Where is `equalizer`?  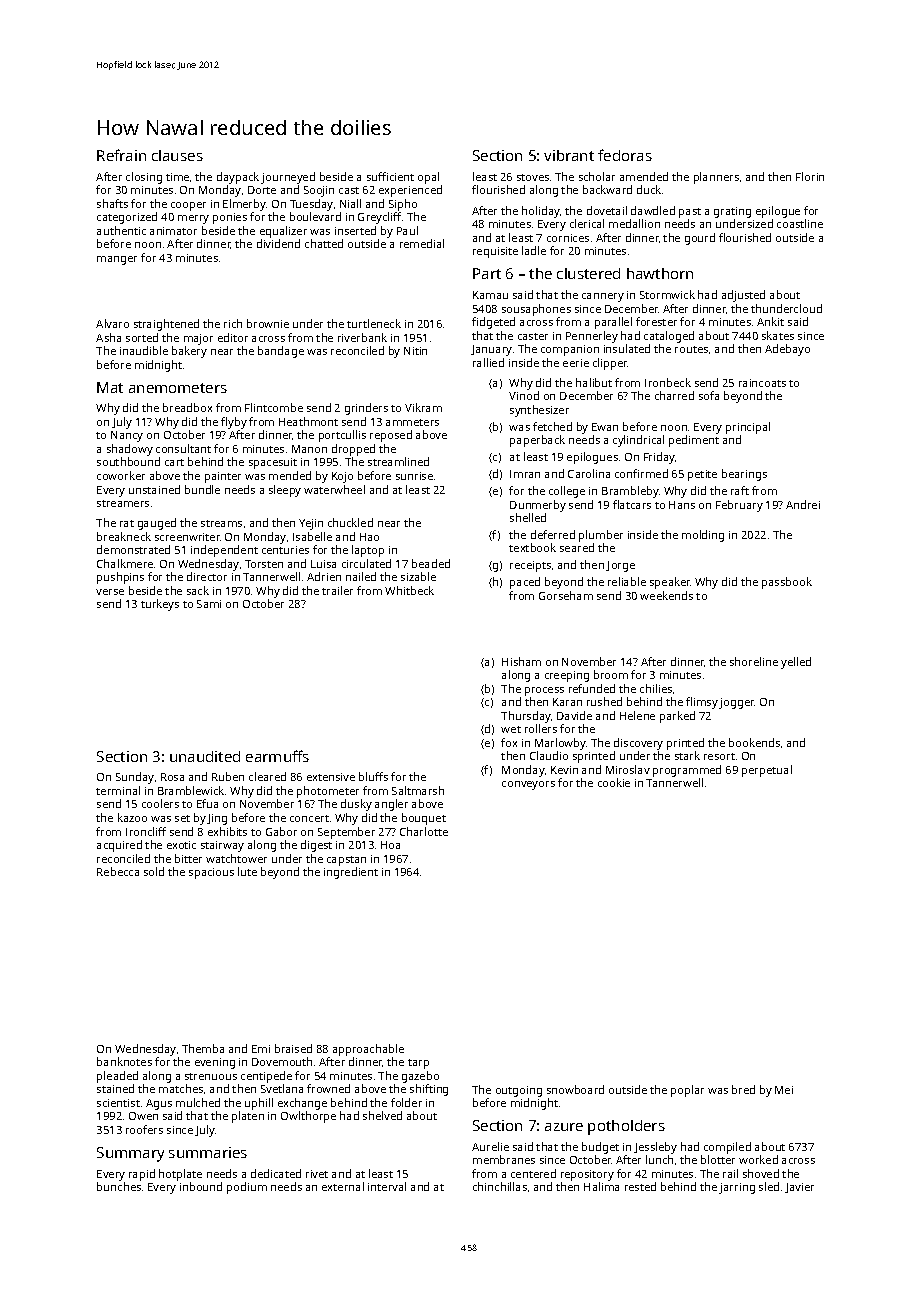 equalizer is located at coordinates (283, 232).
